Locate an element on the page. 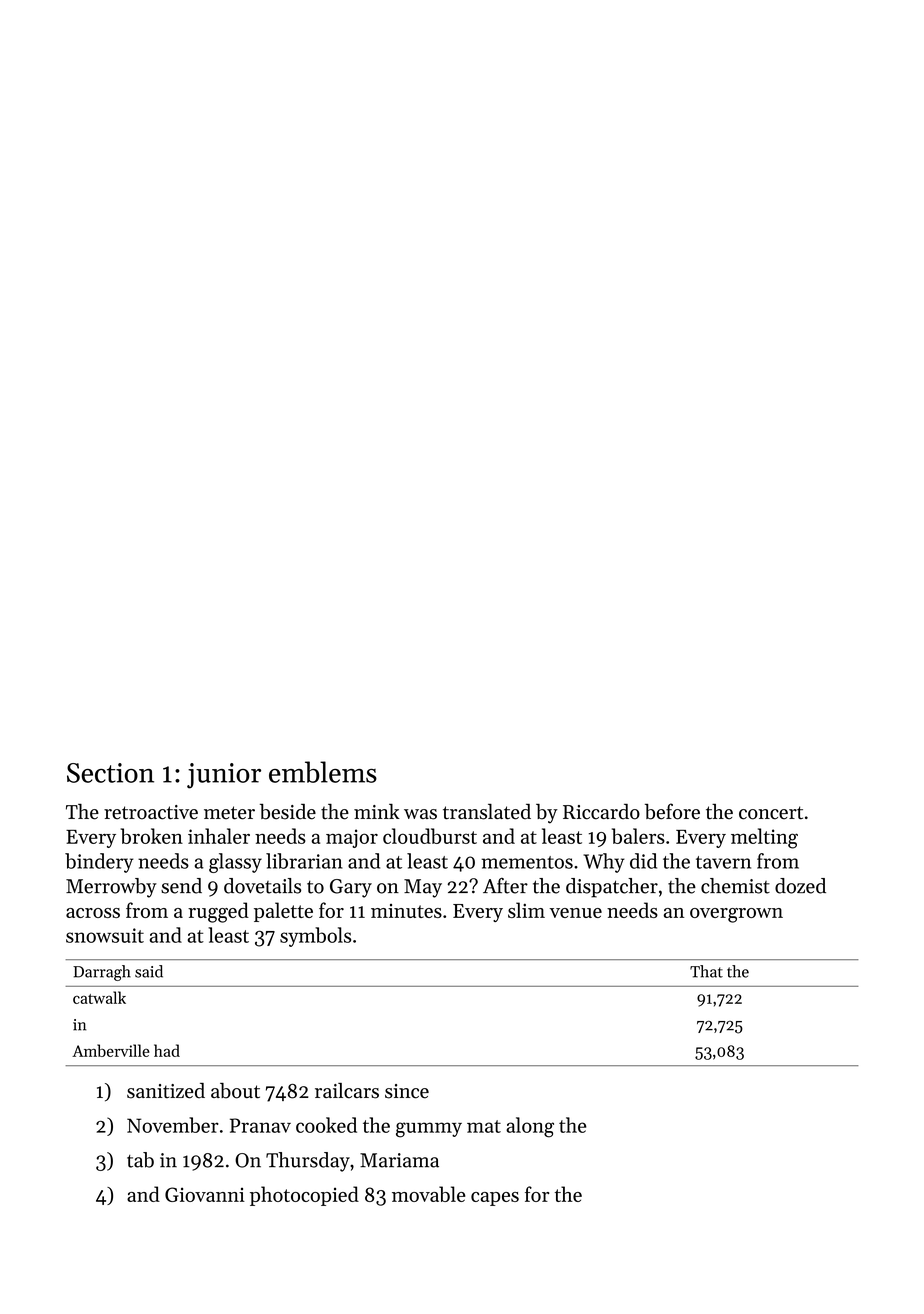 The image size is (924, 1314). had is located at coordinates (167, 1050).
